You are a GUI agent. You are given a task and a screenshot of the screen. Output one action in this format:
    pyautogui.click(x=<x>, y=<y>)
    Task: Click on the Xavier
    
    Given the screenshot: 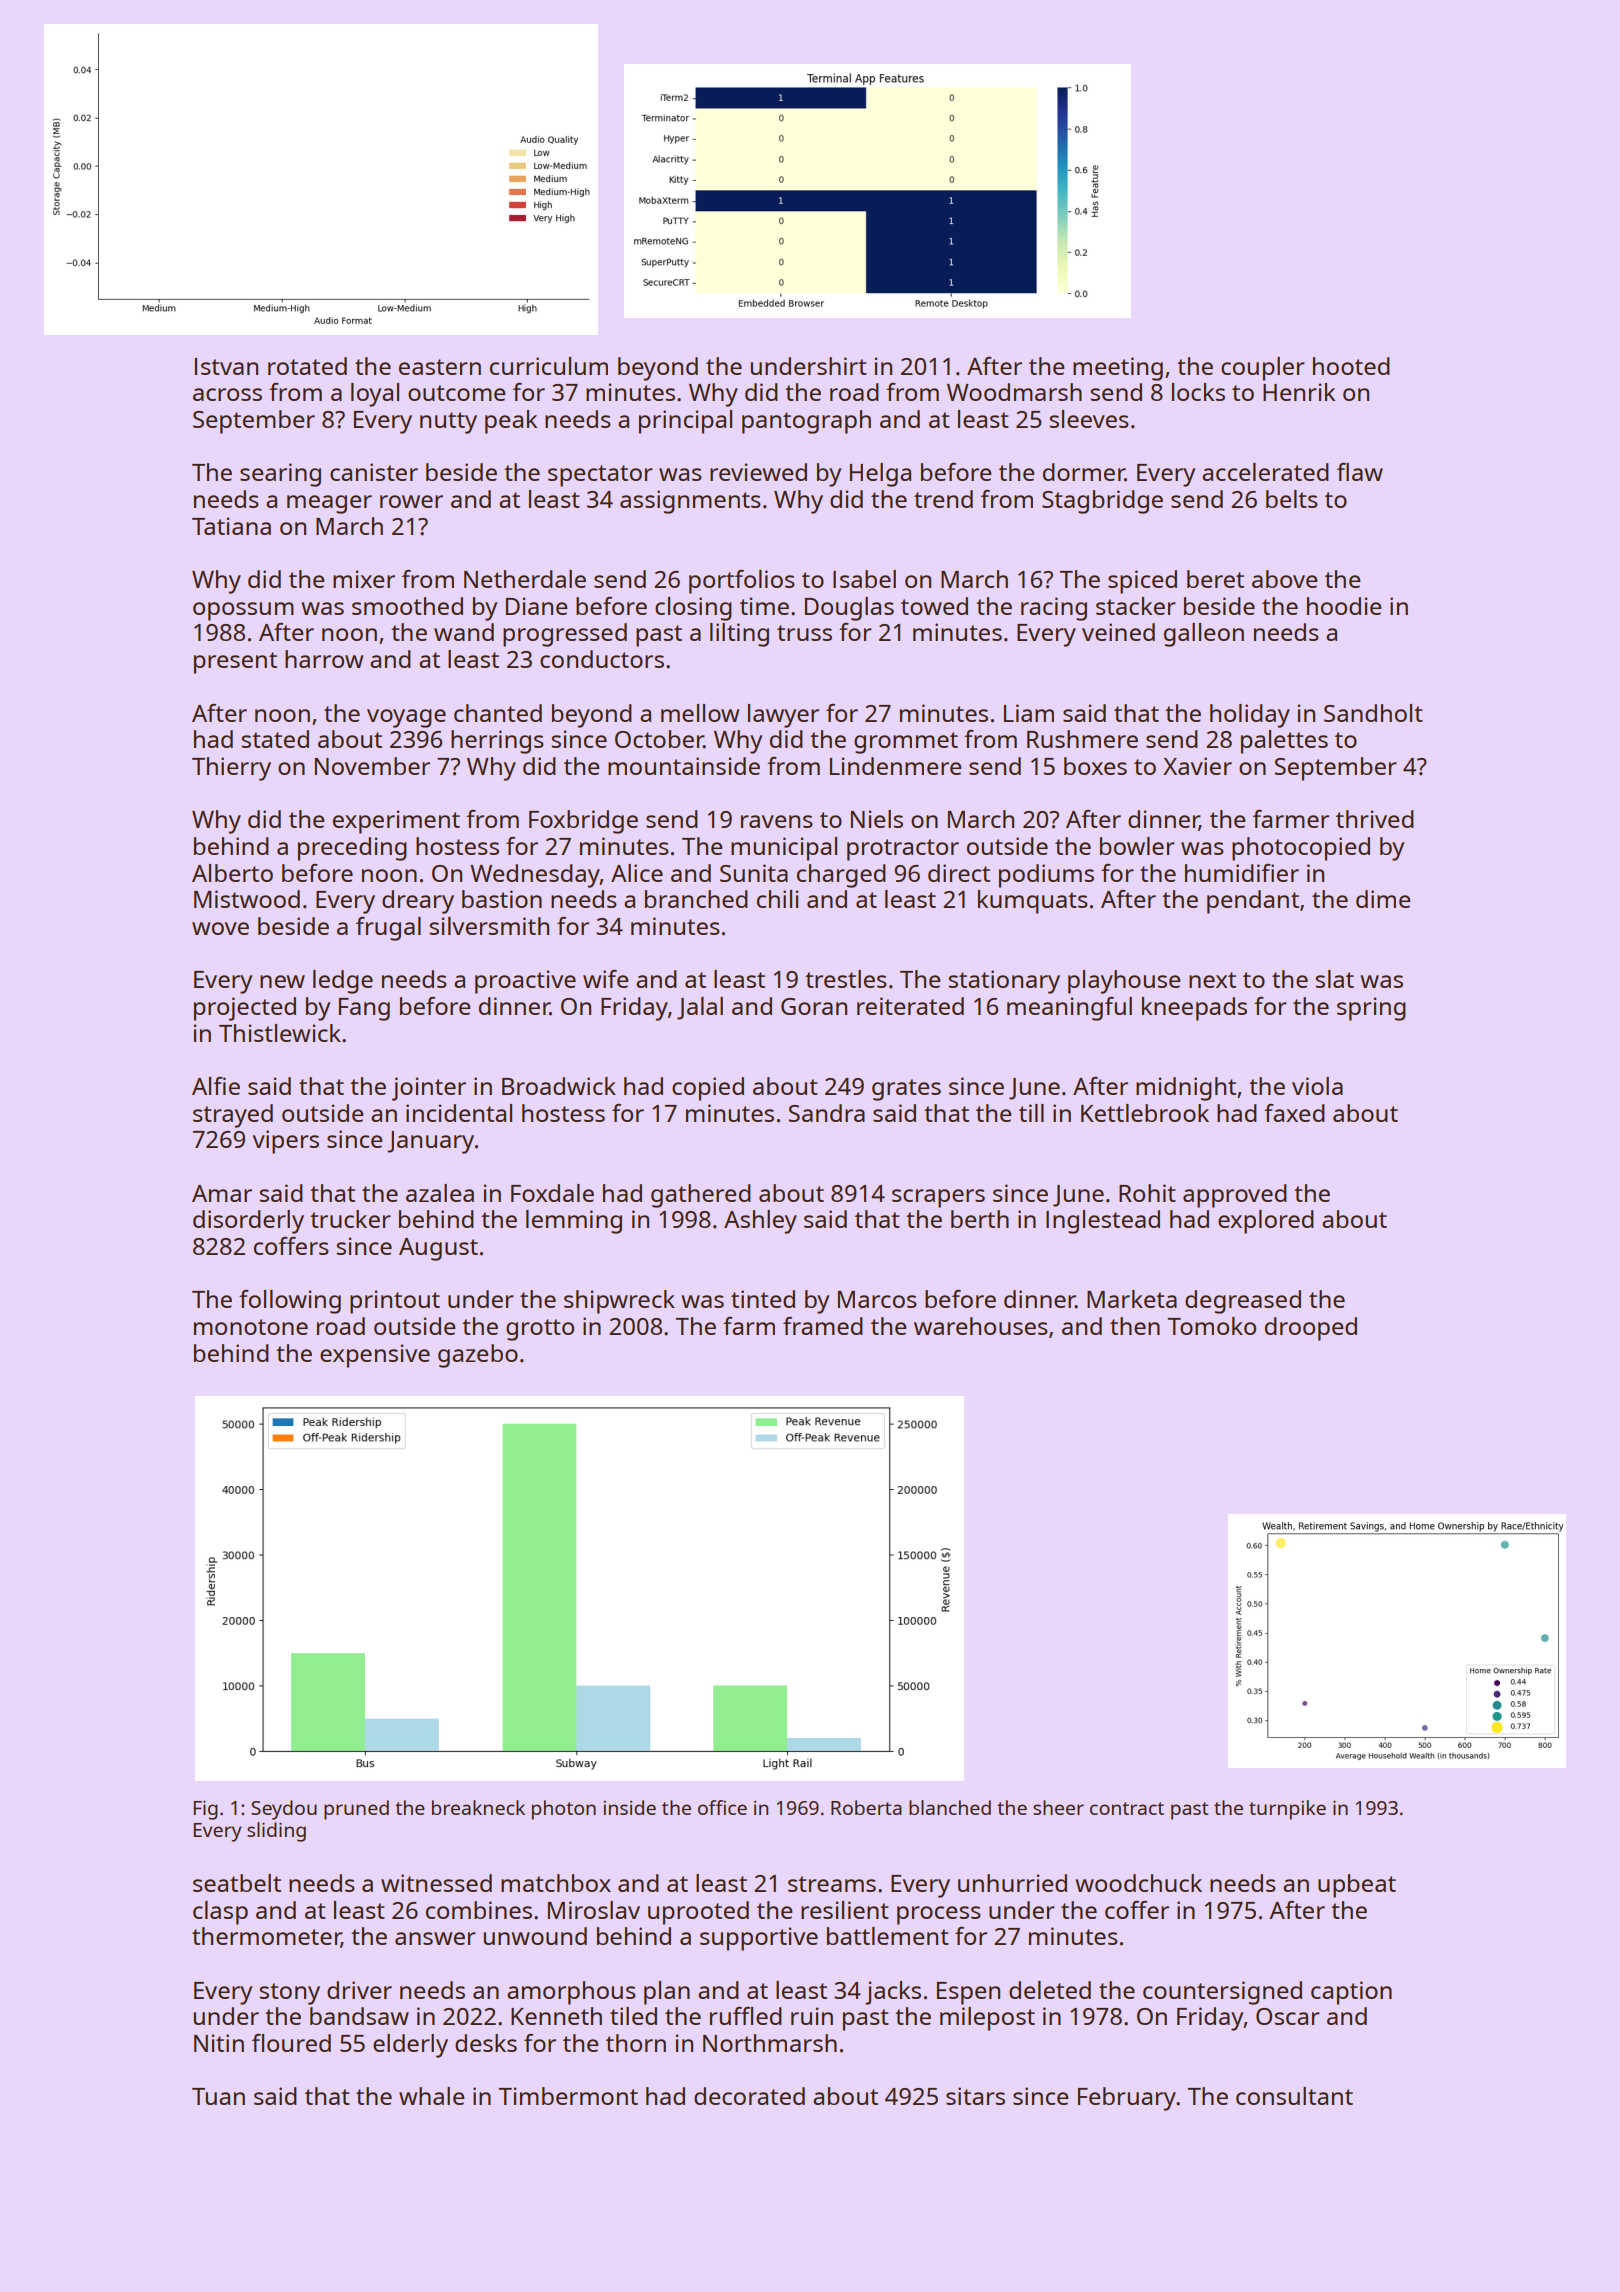 What is the action you would take?
    pyautogui.click(x=1197, y=766)
